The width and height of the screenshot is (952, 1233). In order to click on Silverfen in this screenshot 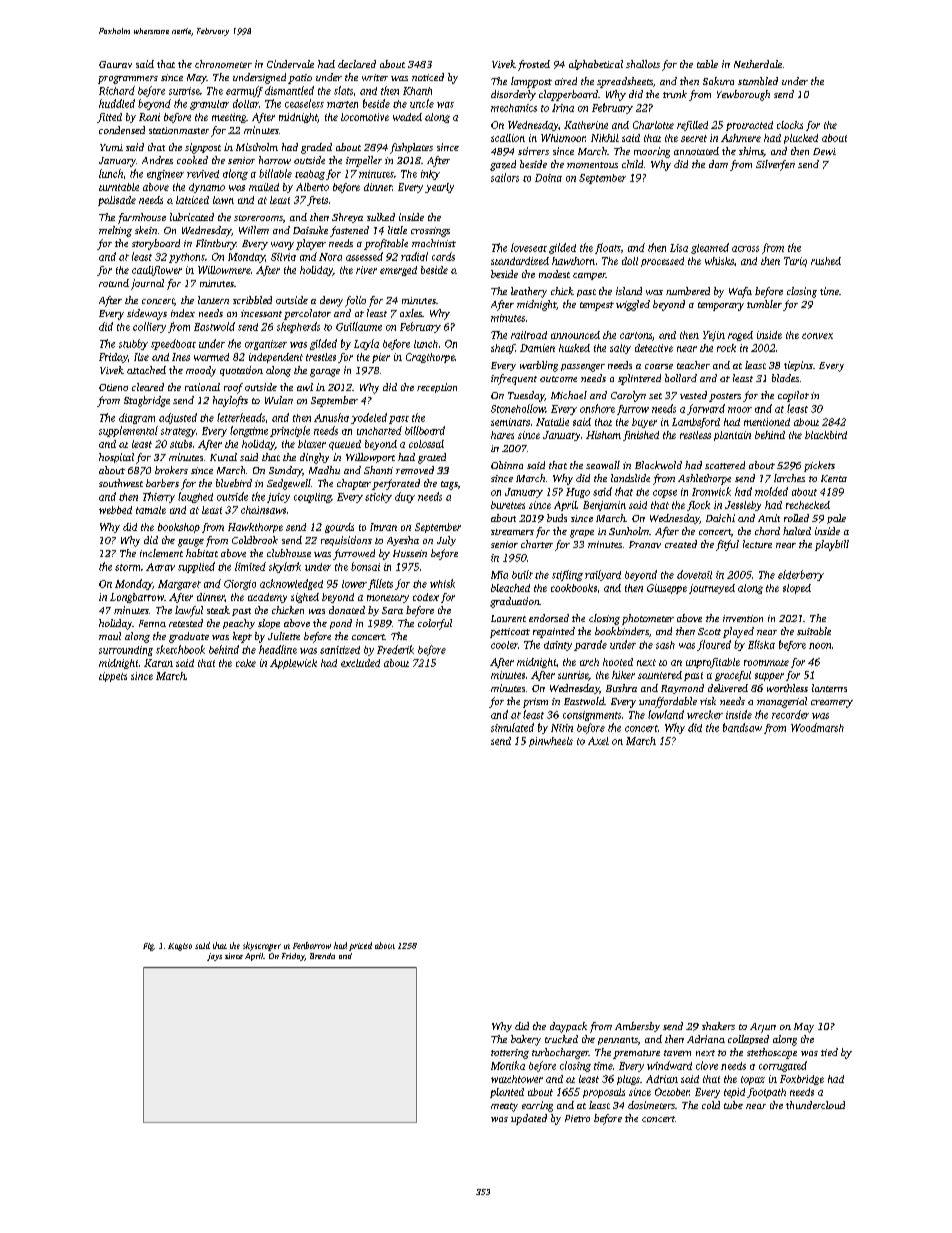, I will do `click(775, 165)`.
